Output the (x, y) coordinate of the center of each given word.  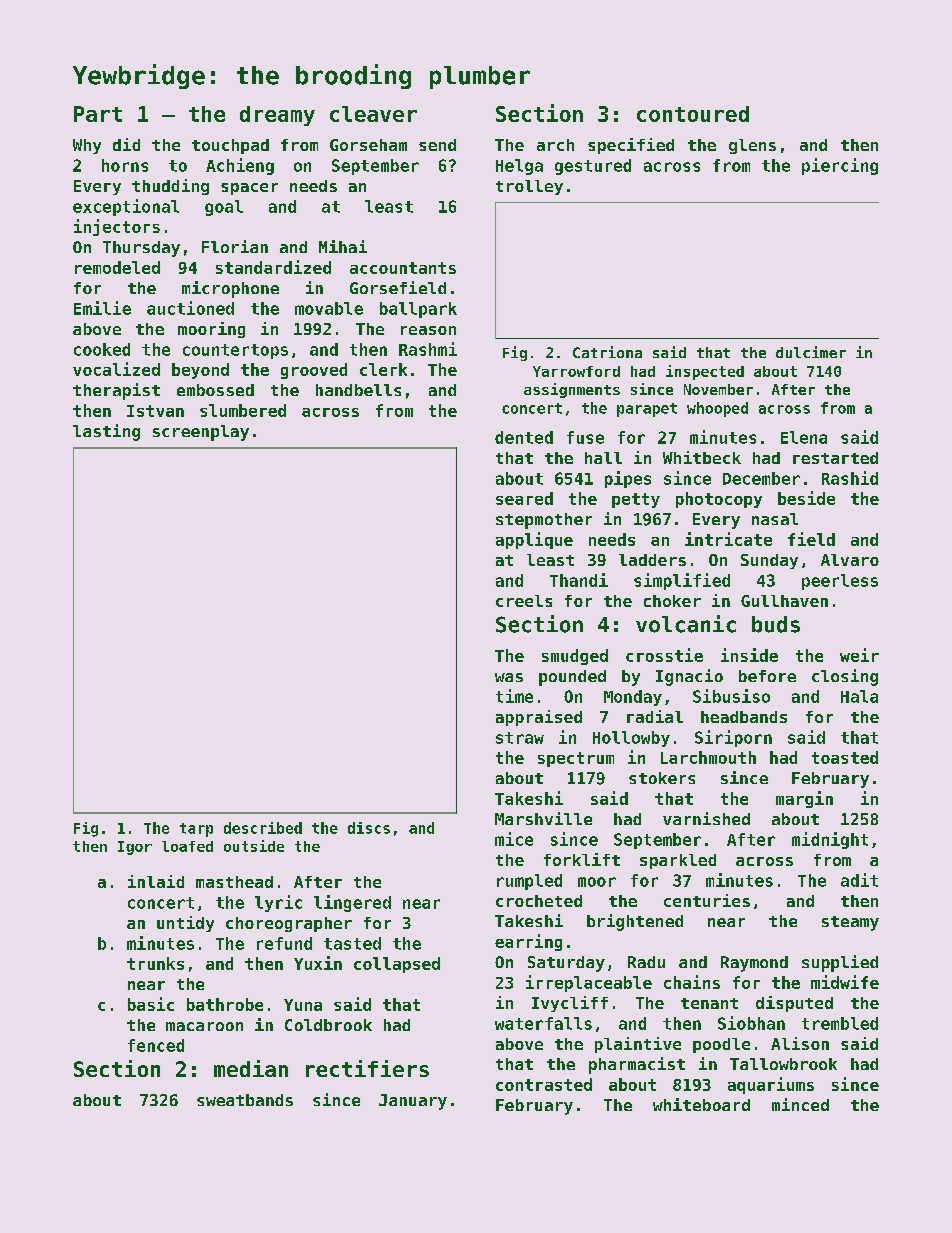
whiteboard (701, 1104)
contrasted (544, 1084)
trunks (155, 963)
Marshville (543, 818)
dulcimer (811, 352)
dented (524, 437)
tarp (196, 830)
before (767, 676)
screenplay (201, 433)
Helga (519, 167)
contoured (693, 114)
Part (98, 114)
